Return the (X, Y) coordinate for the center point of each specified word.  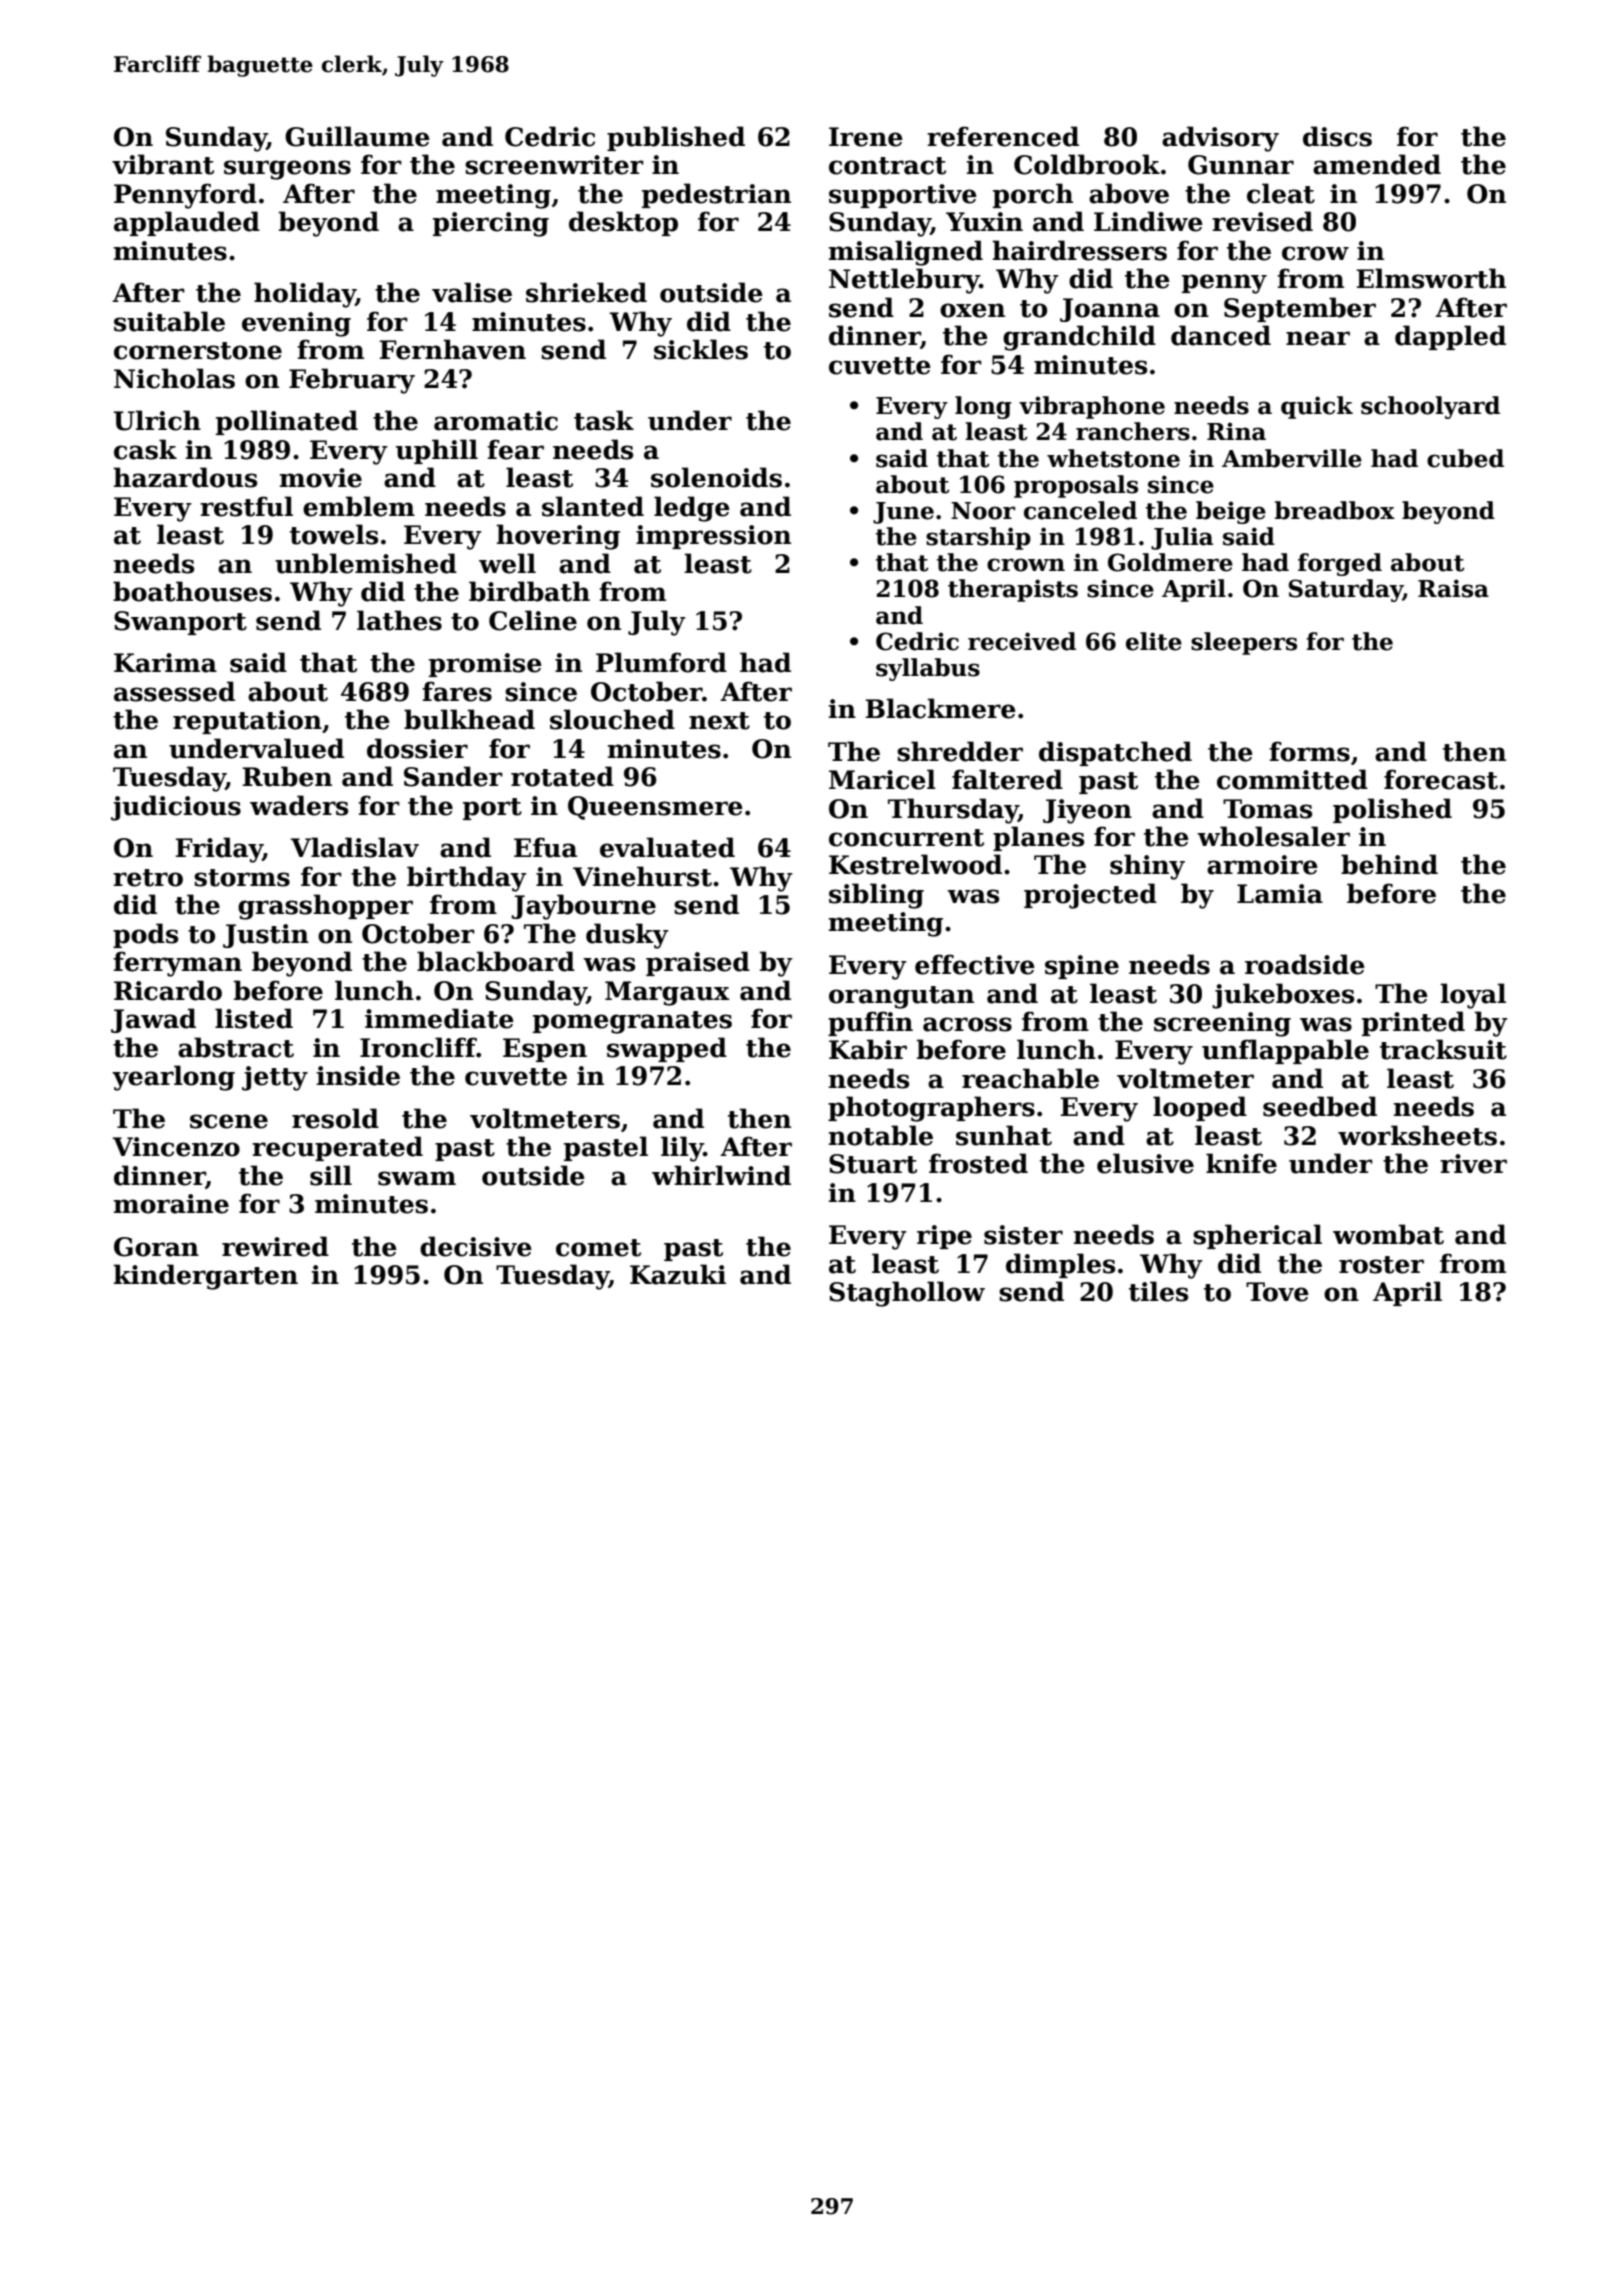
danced (1221, 335)
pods (145, 935)
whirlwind (721, 1175)
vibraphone (1092, 407)
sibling (876, 896)
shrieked (586, 292)
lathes (399, 620)
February (352, 381)
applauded (187, 223)
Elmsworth (1431, 278)
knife (1241, 1163)
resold (335, 1118)
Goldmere (1170, 562)
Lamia (1280, 894)
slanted (593, 506)
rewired (275, 1246)
